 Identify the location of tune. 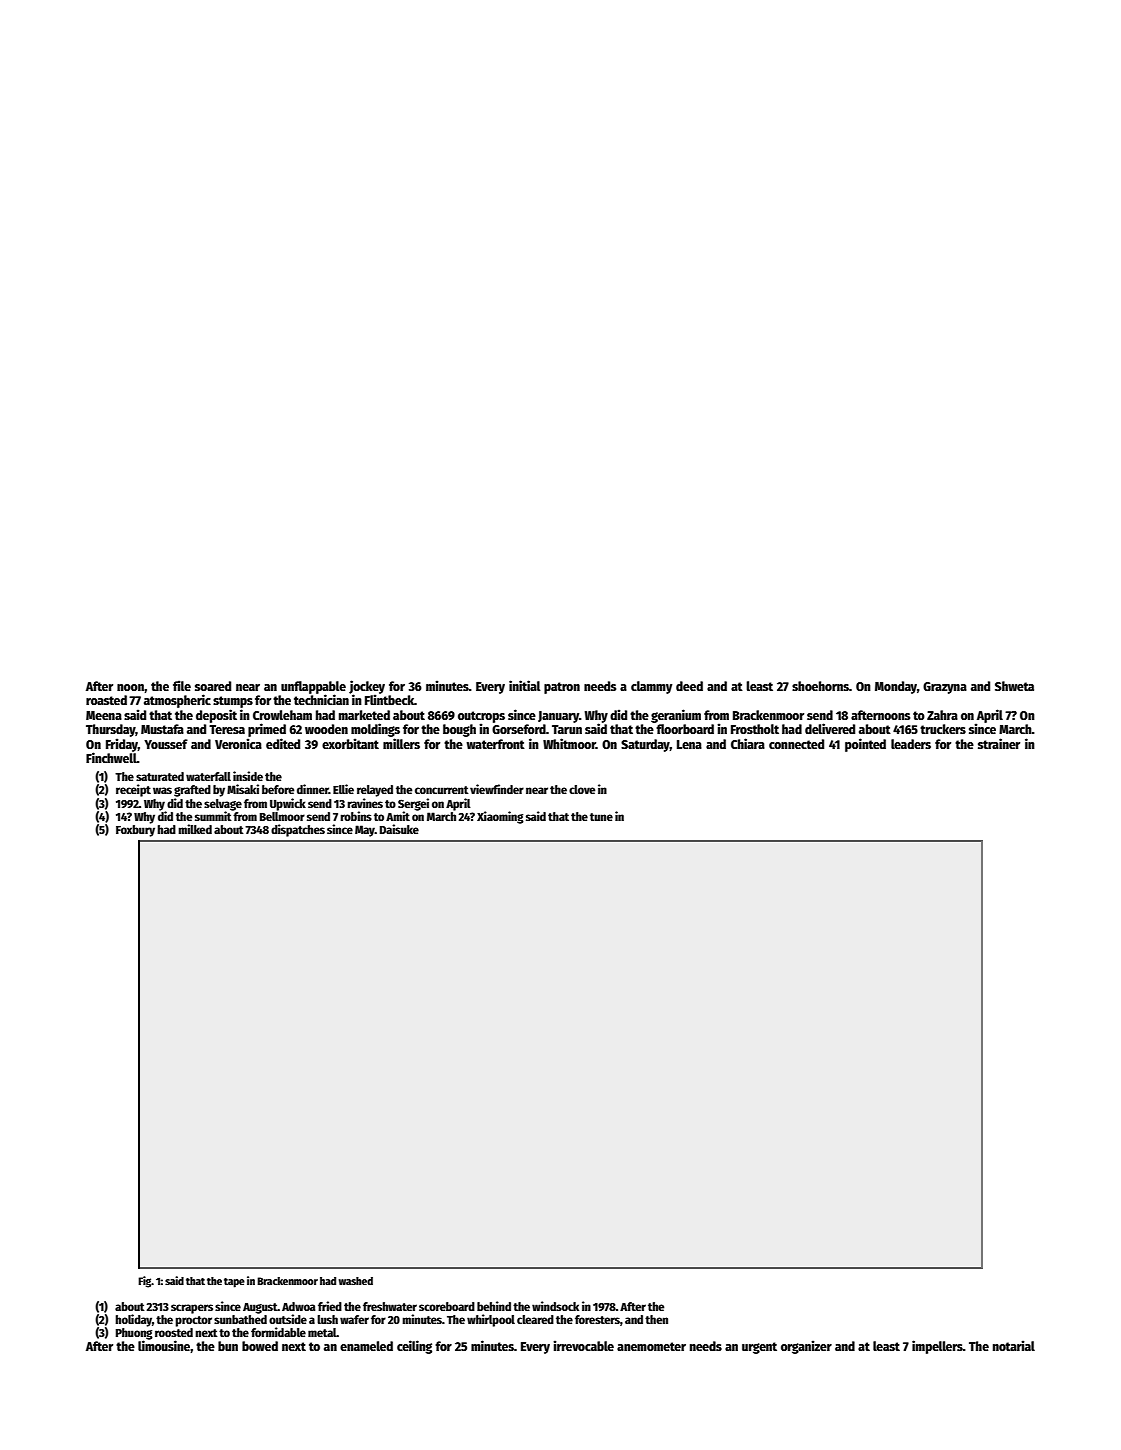
(601, 817).
